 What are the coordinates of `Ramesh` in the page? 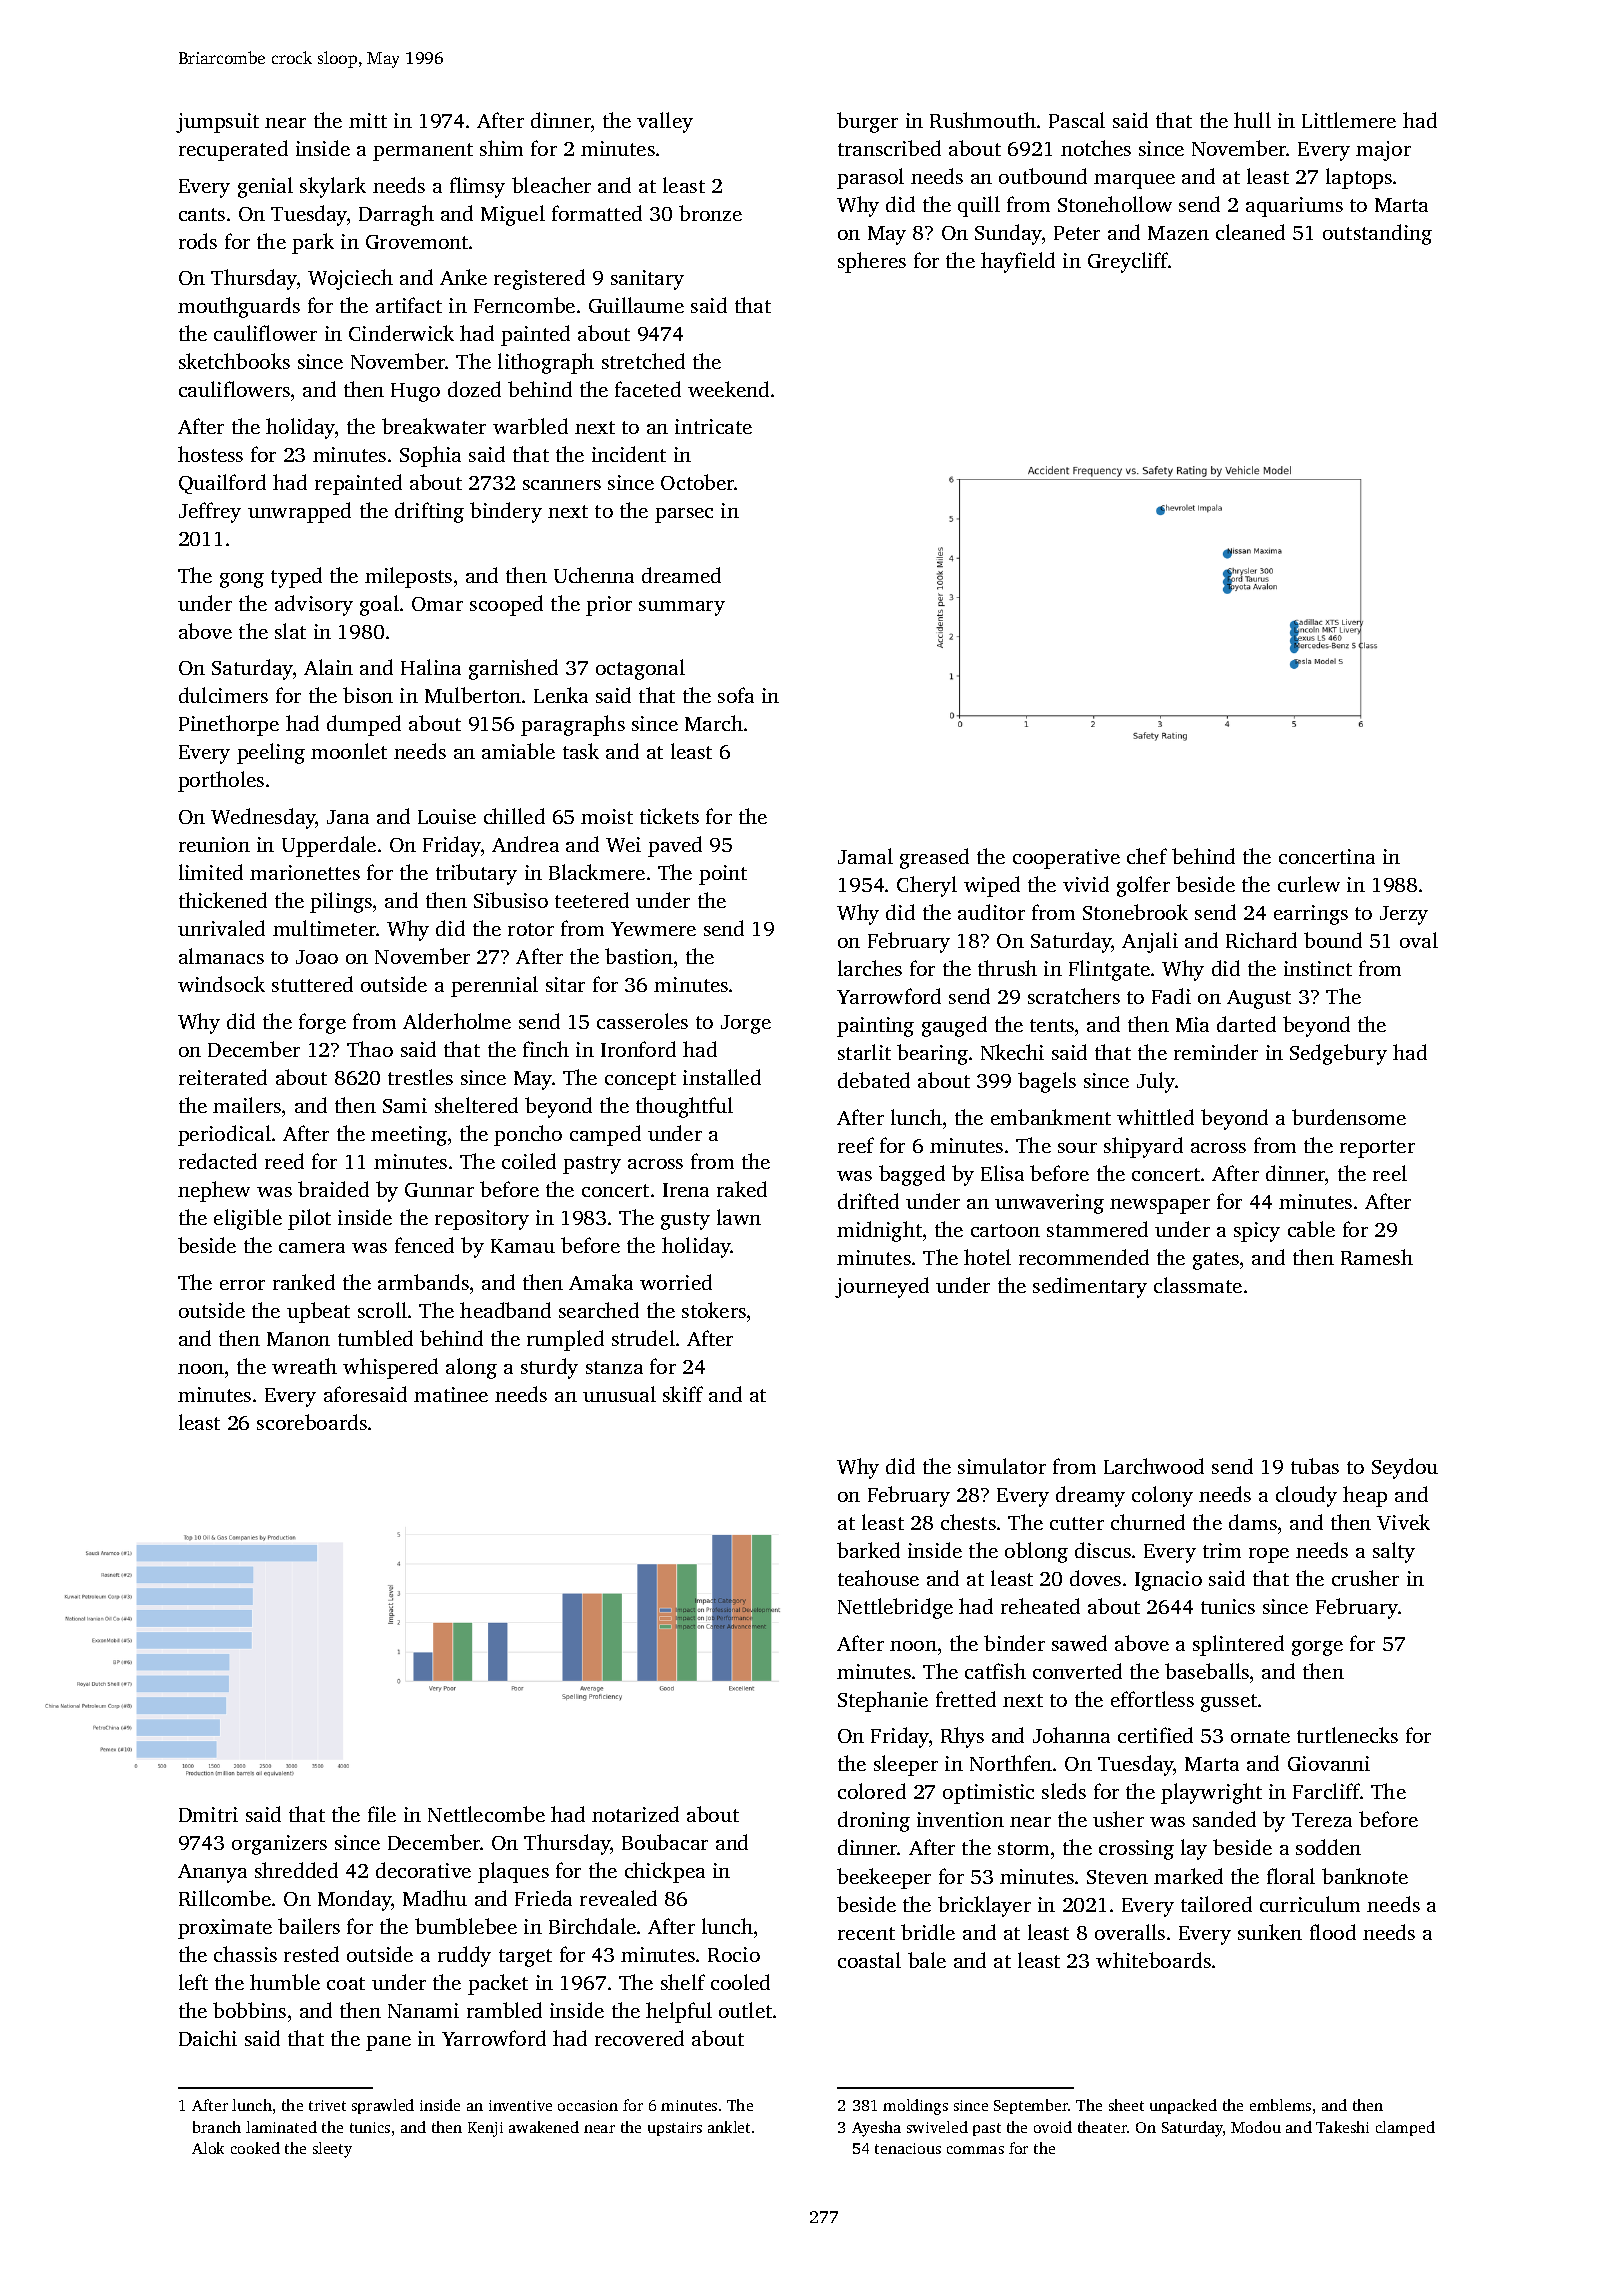 It's located at (1377, 1257).
